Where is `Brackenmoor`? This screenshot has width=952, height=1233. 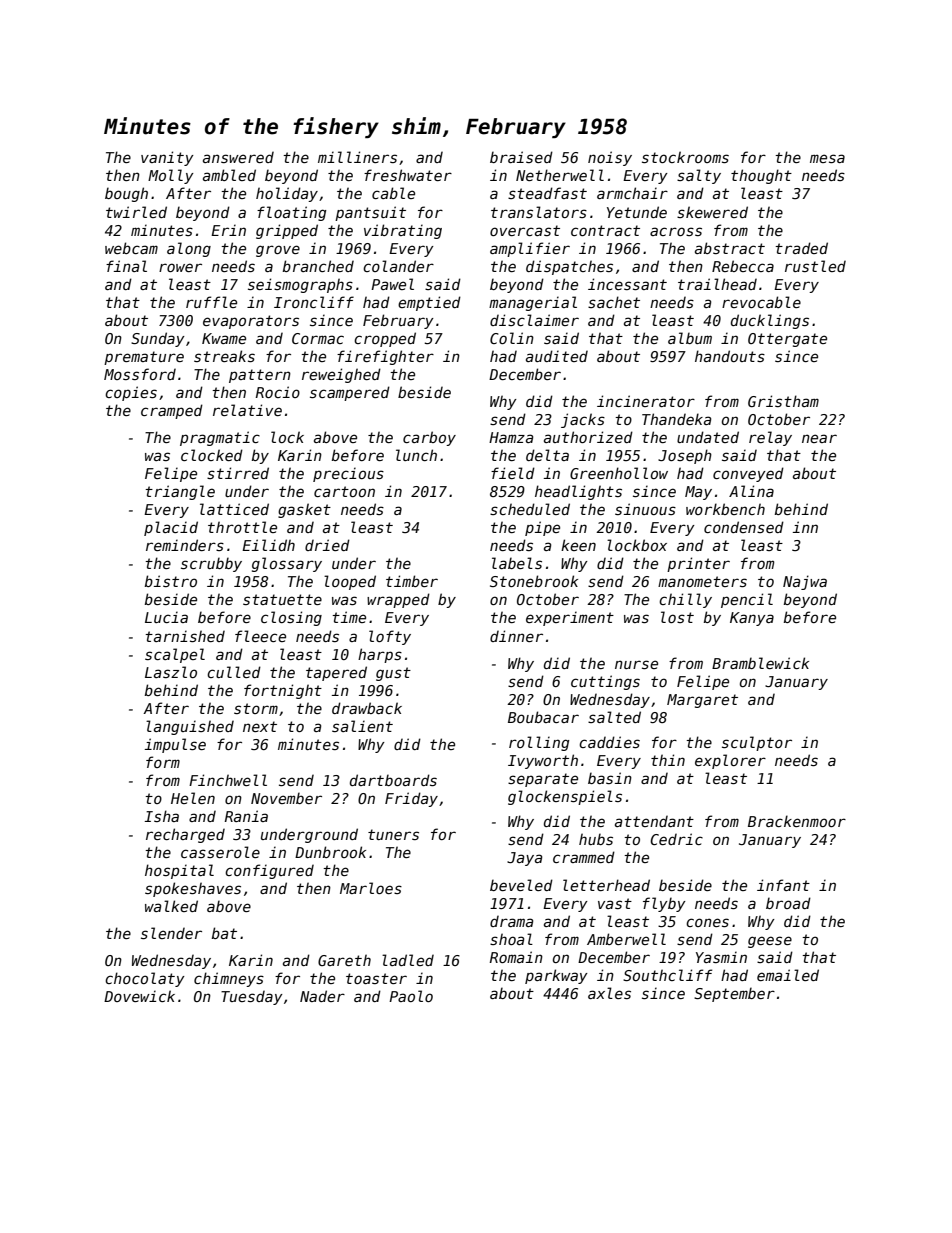
Brackenmoor is located at coordinates (797, 821).
